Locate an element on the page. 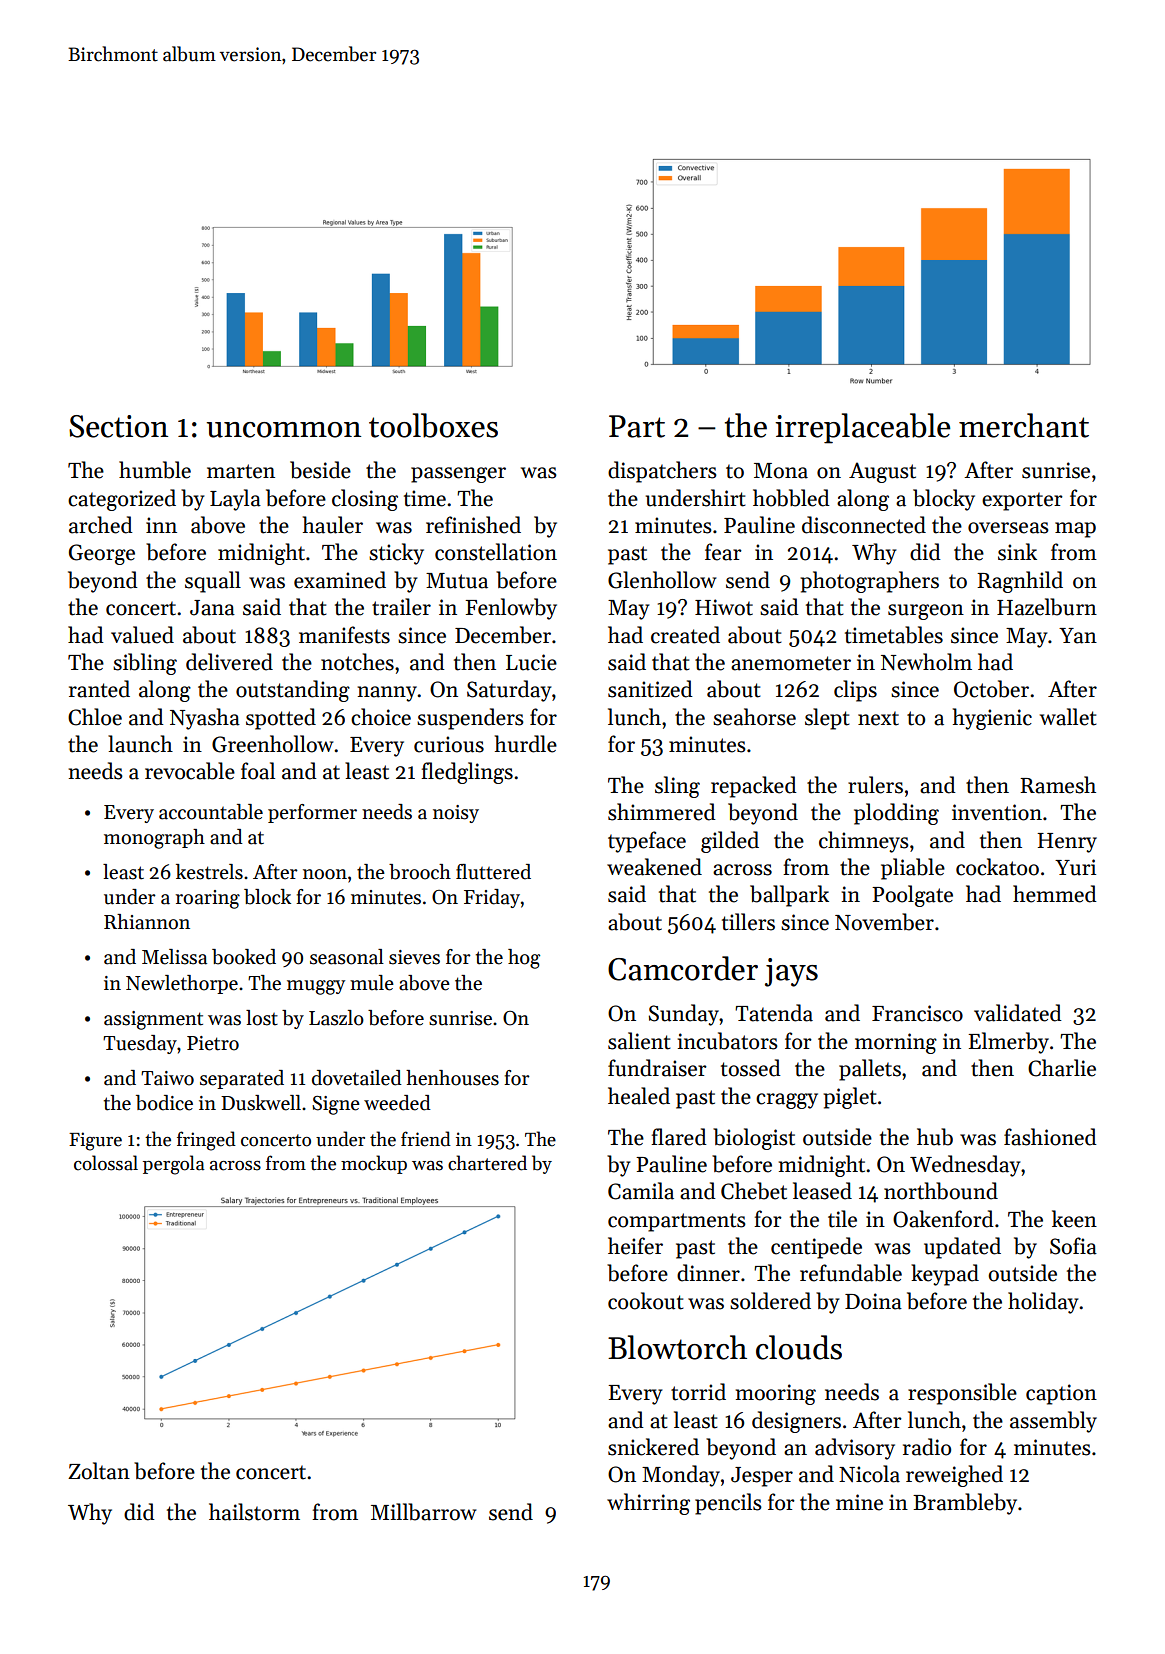 The width and height of the document is (1165, 1654). assignment is located at coordinates (153, 1020).
